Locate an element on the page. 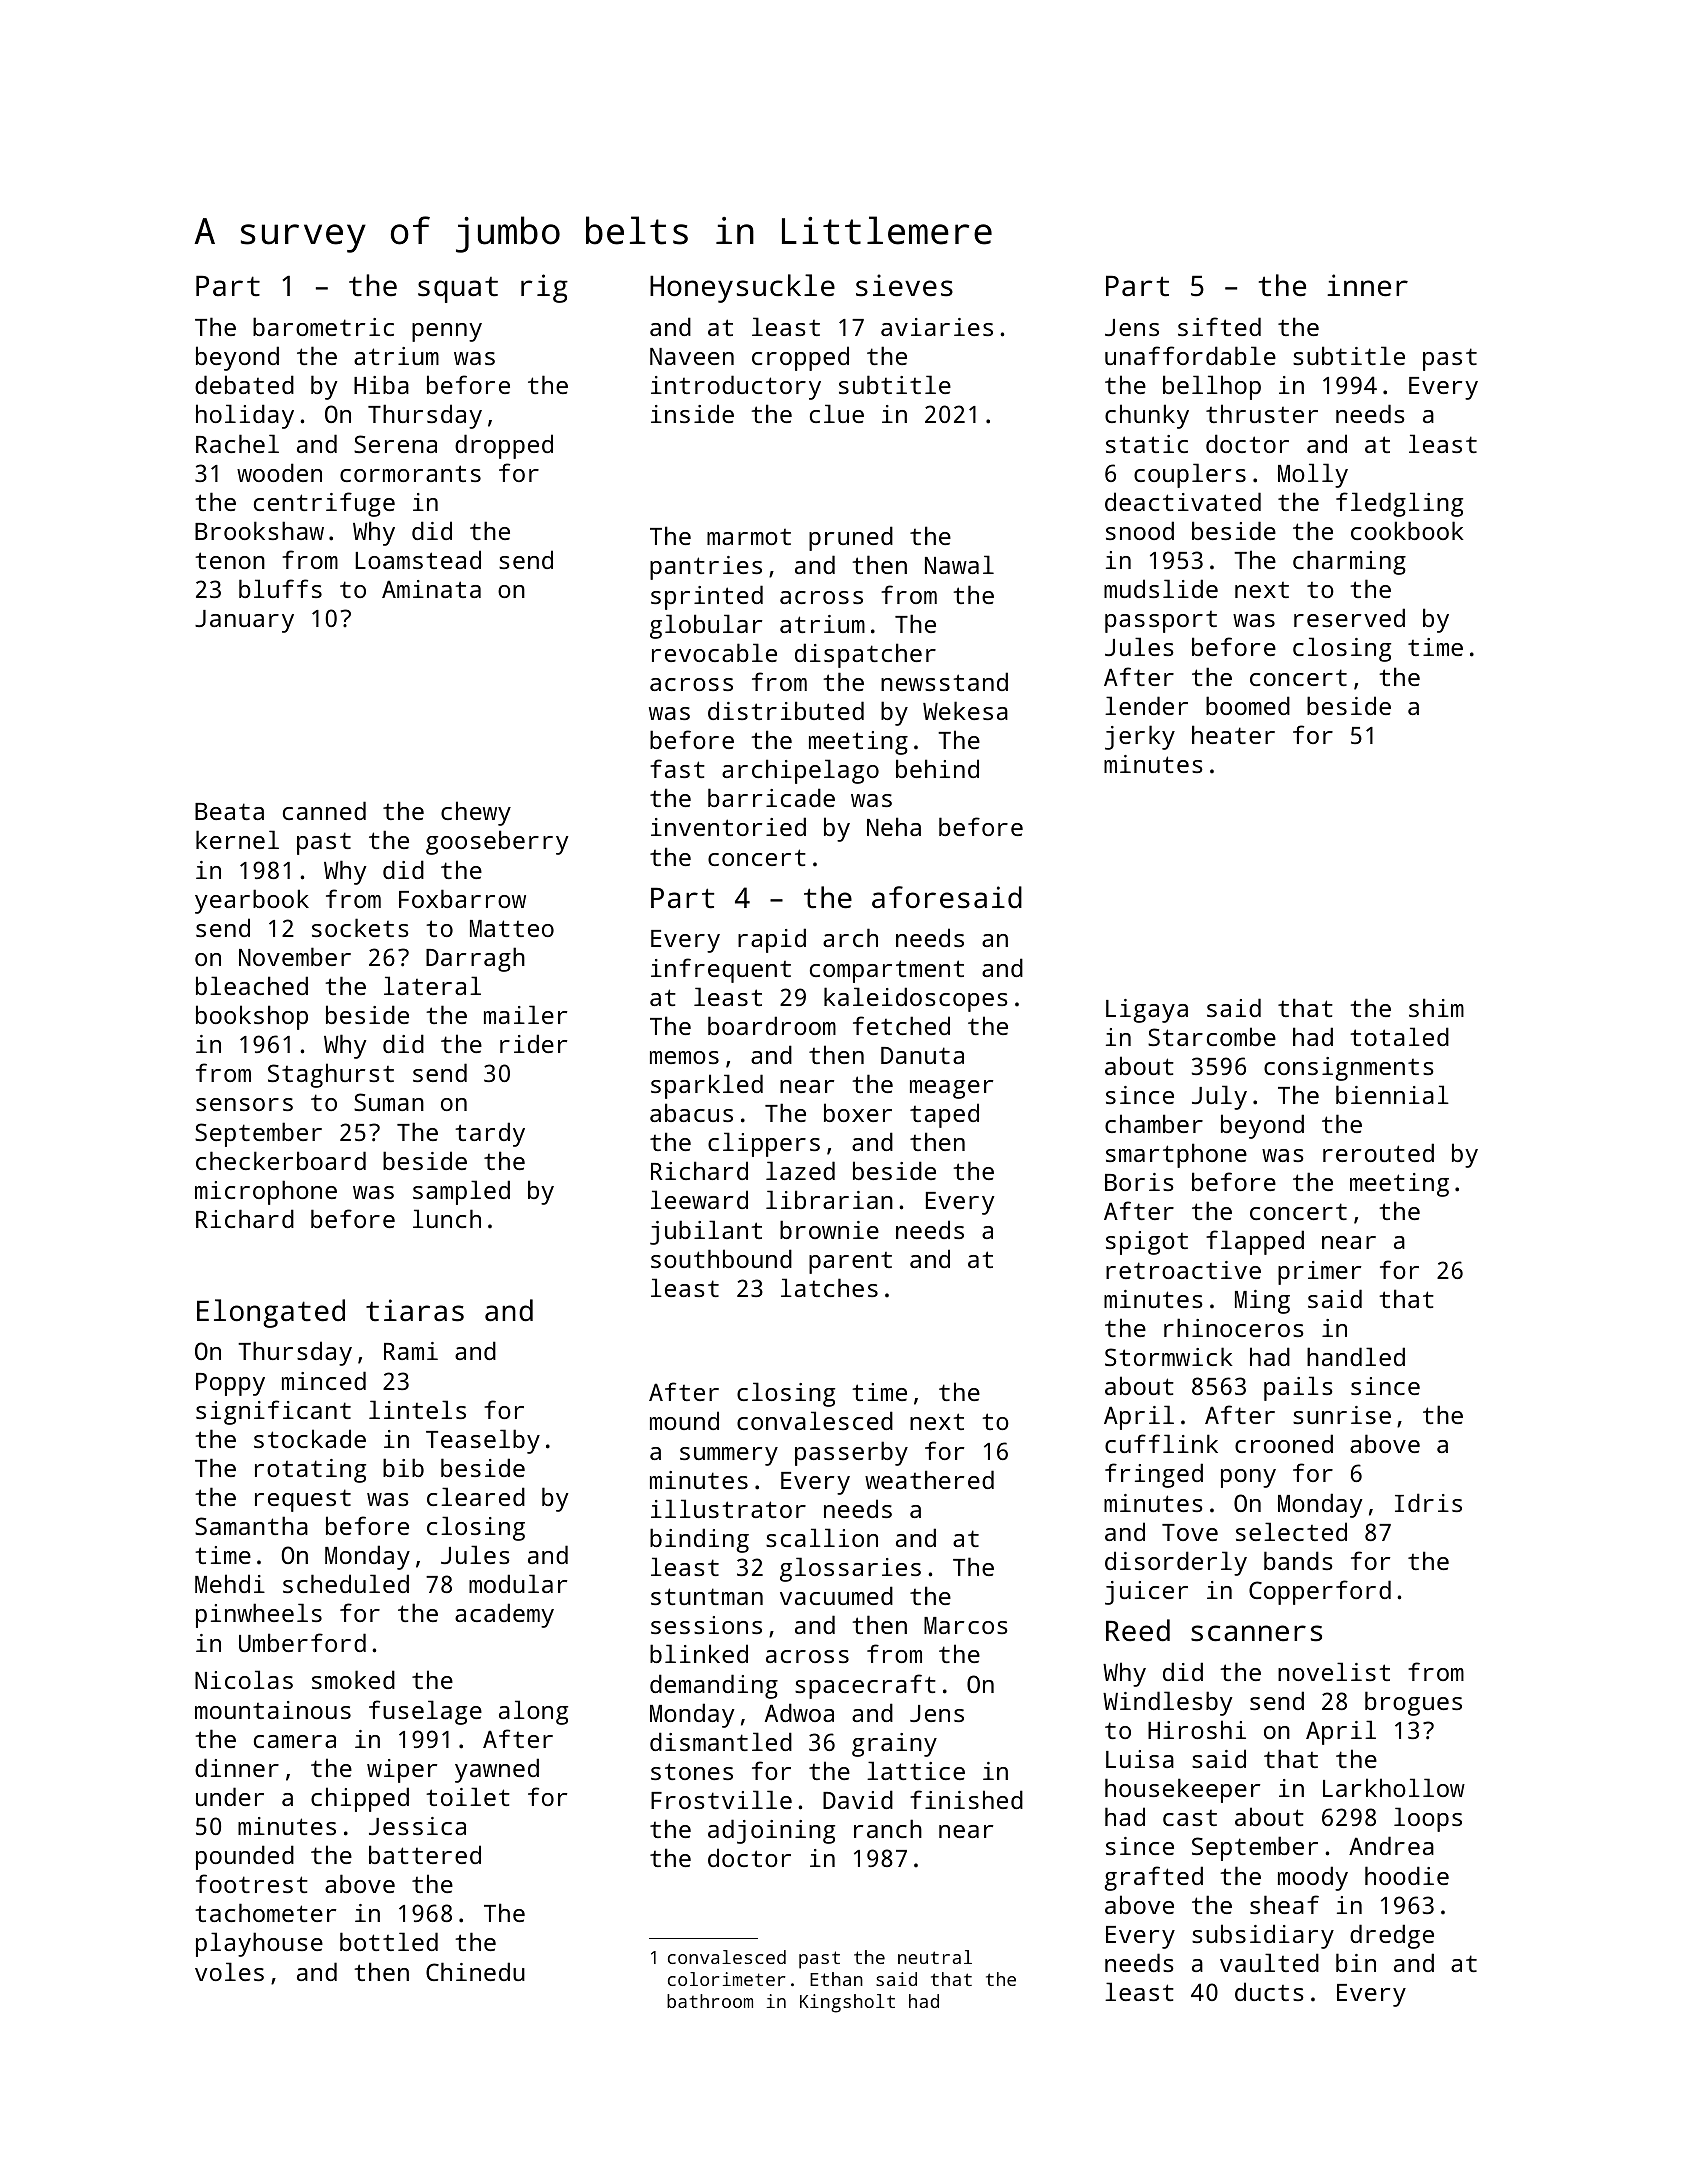  under is located at coordinates (230, 1796).
